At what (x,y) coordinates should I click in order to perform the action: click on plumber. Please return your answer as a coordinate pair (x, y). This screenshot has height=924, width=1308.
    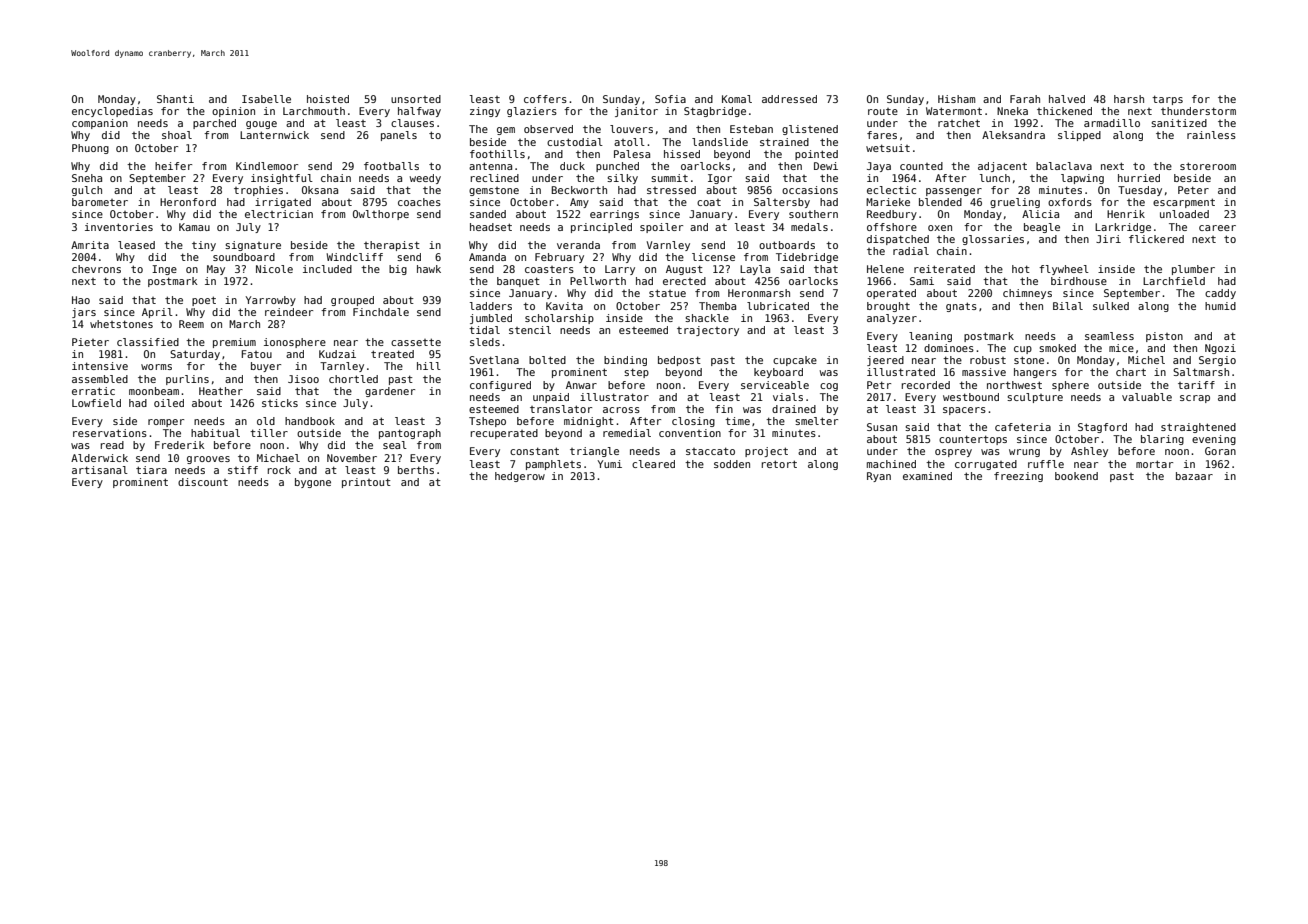
    Looking at the image, I should click on (1193, 270).
